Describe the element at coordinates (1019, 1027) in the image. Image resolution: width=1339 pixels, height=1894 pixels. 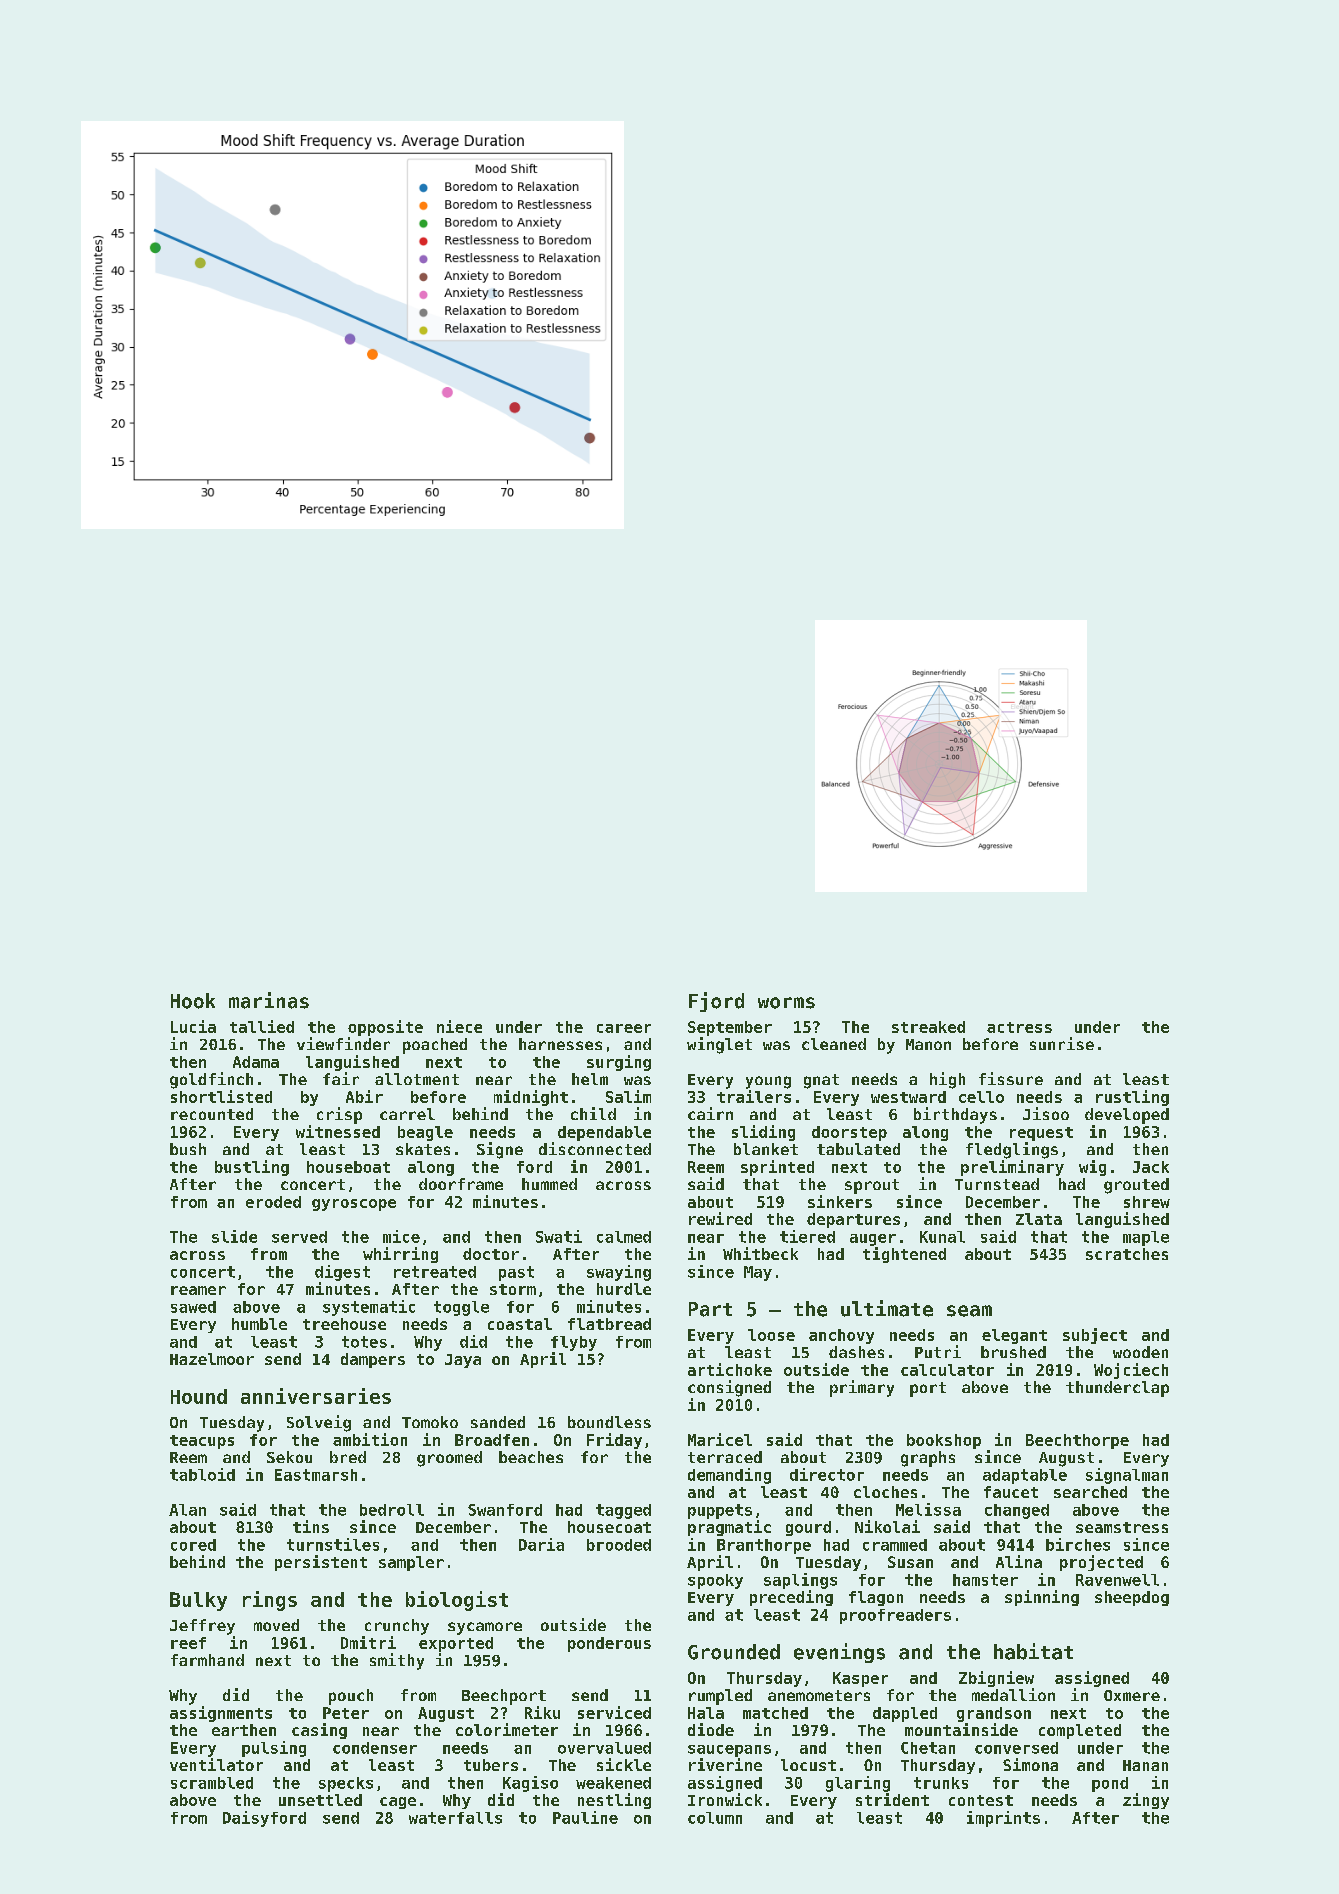
I see `actress` at that location.
